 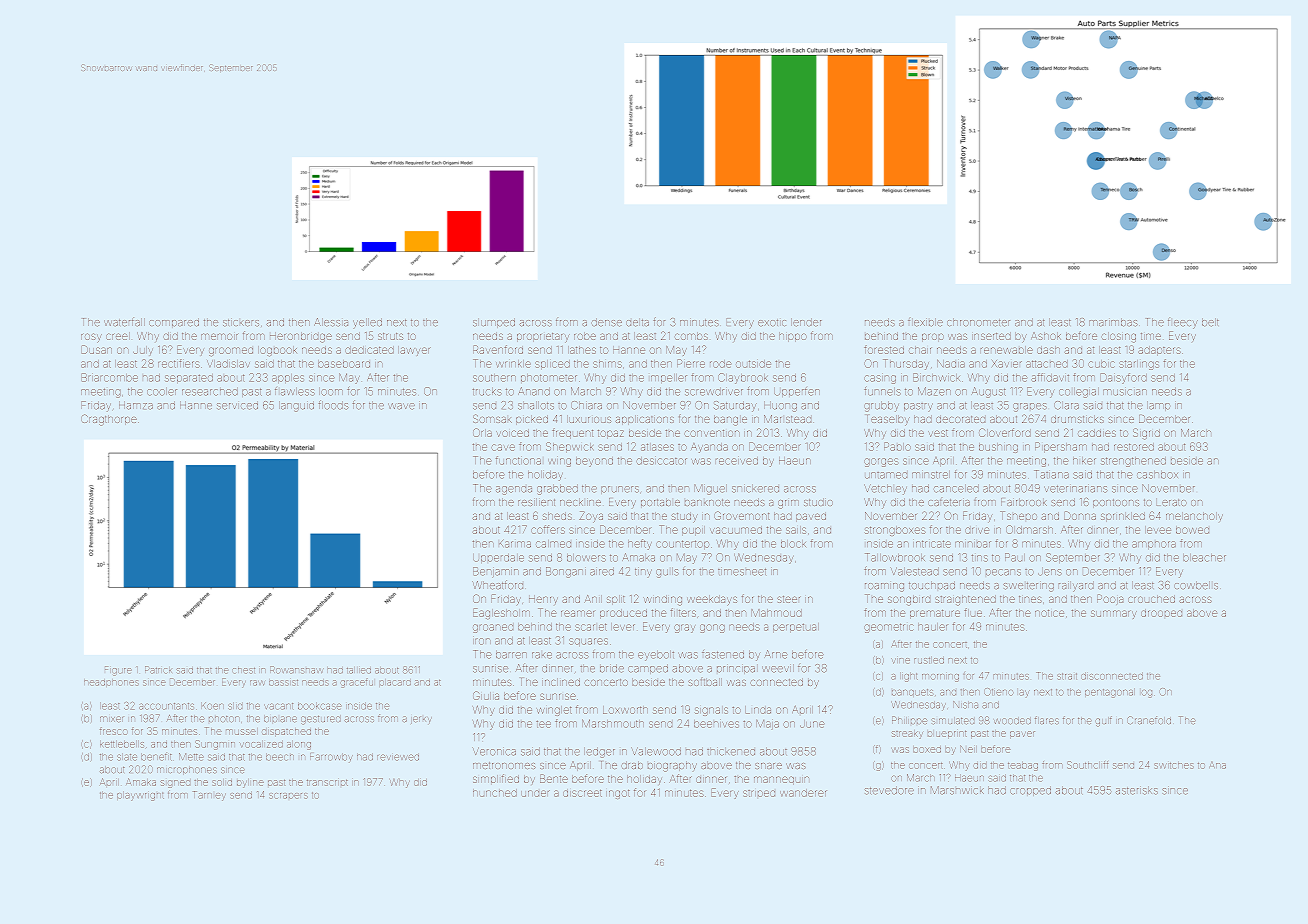 I want to click on received, so click(x=737, y=461).
